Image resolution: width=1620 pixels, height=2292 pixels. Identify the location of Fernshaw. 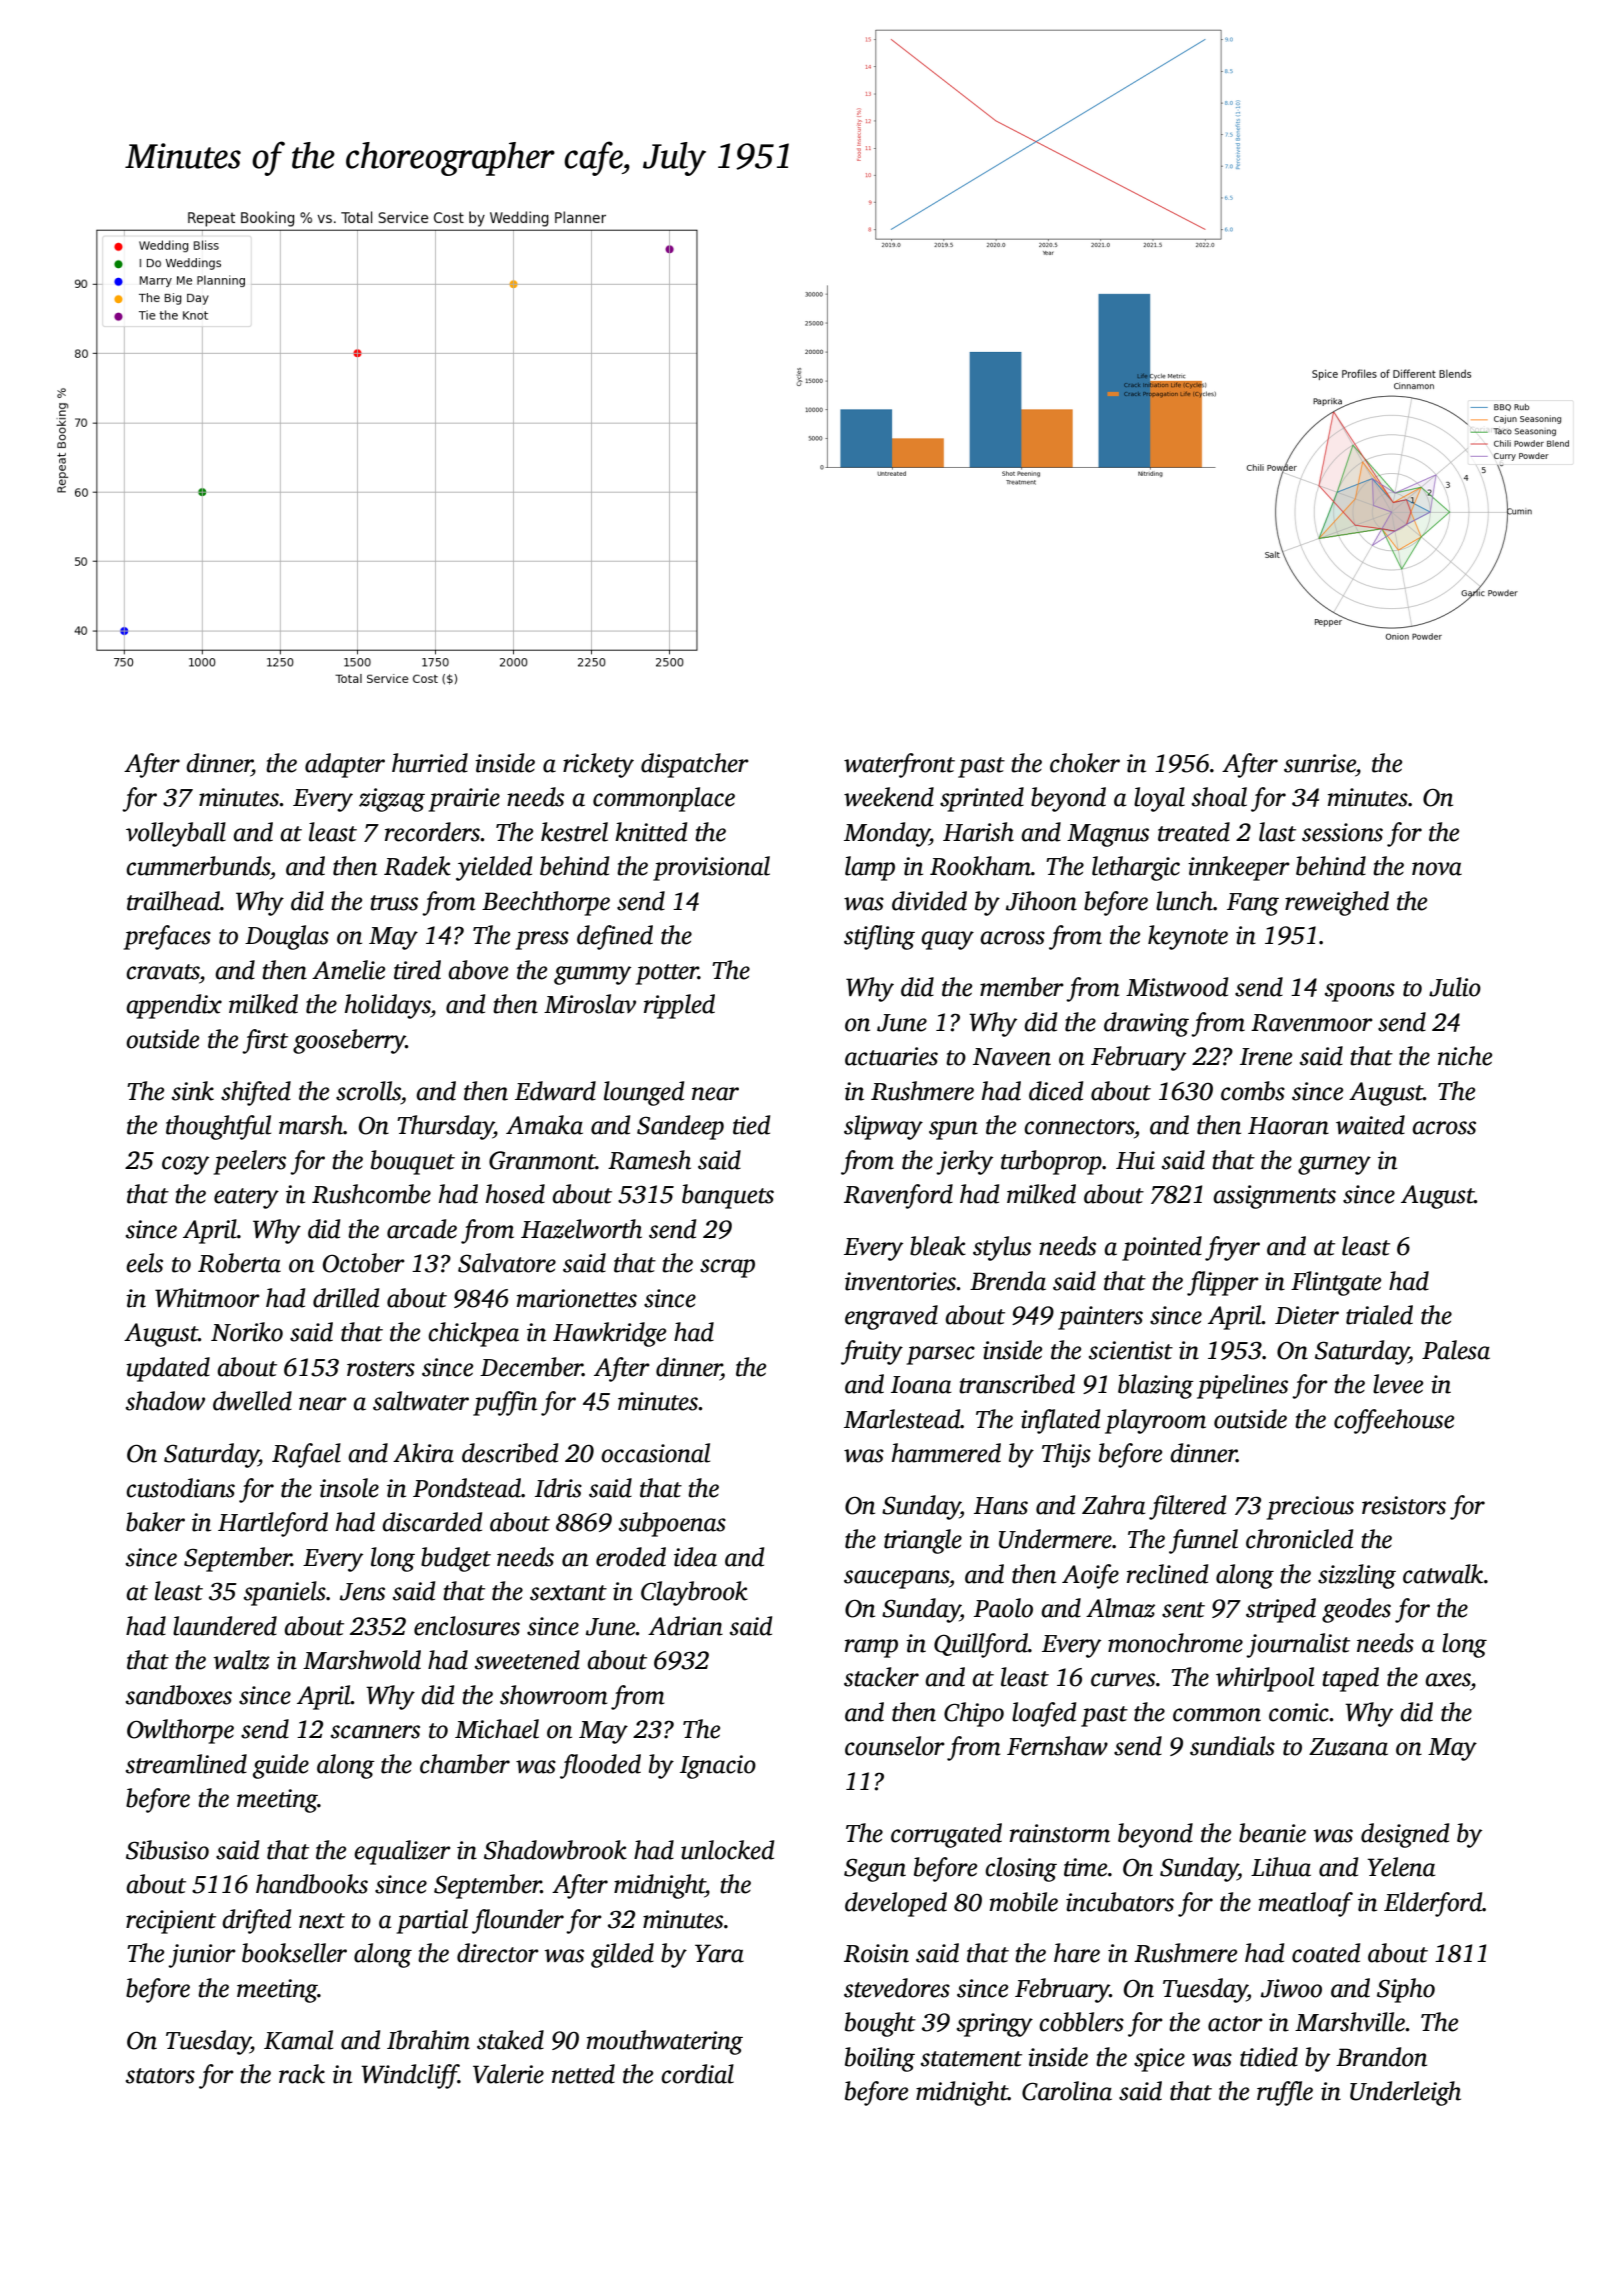
(1057, 1746).
